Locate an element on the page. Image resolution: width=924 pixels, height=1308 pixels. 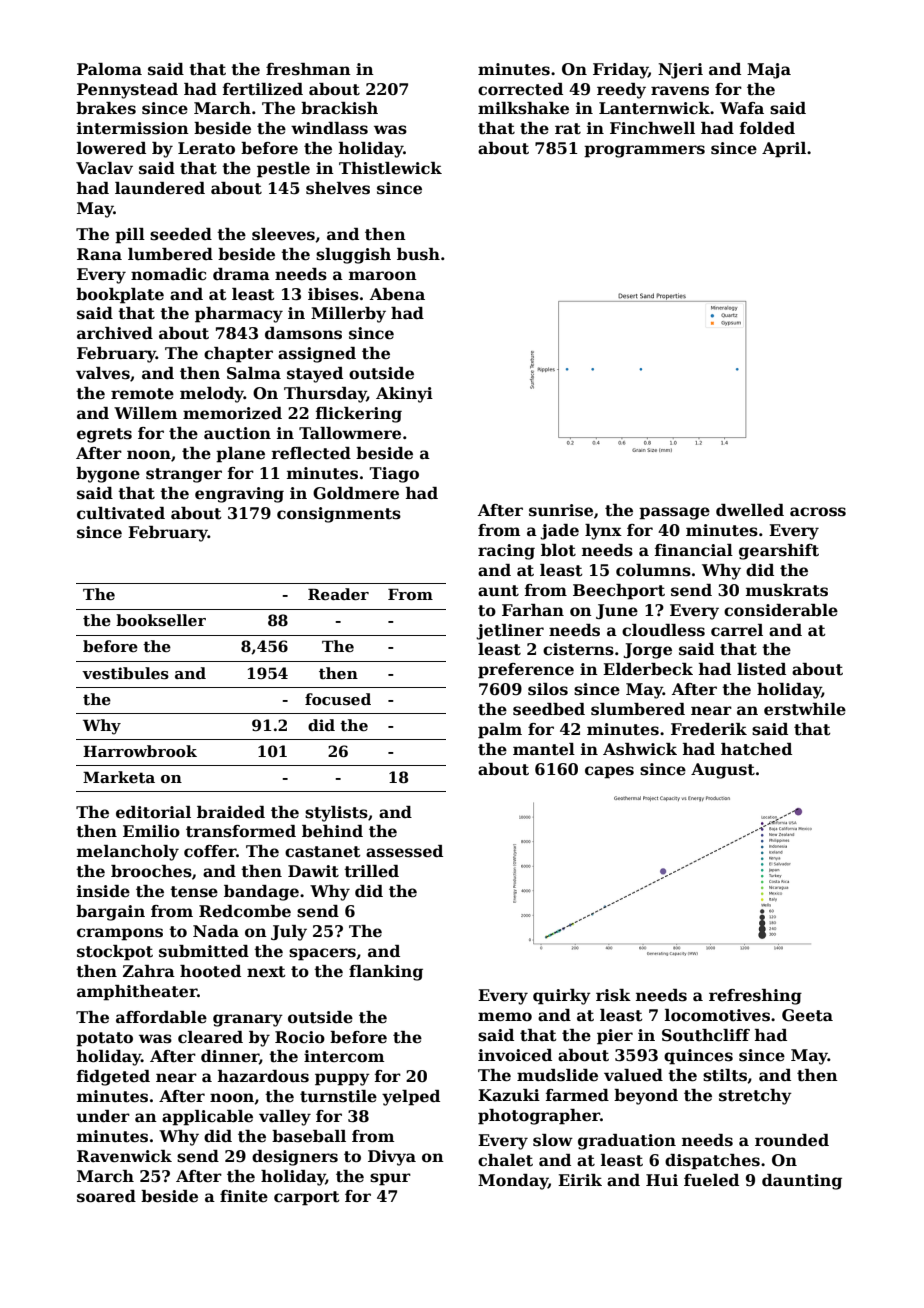
programmers is located at coordinates (644, 151).
